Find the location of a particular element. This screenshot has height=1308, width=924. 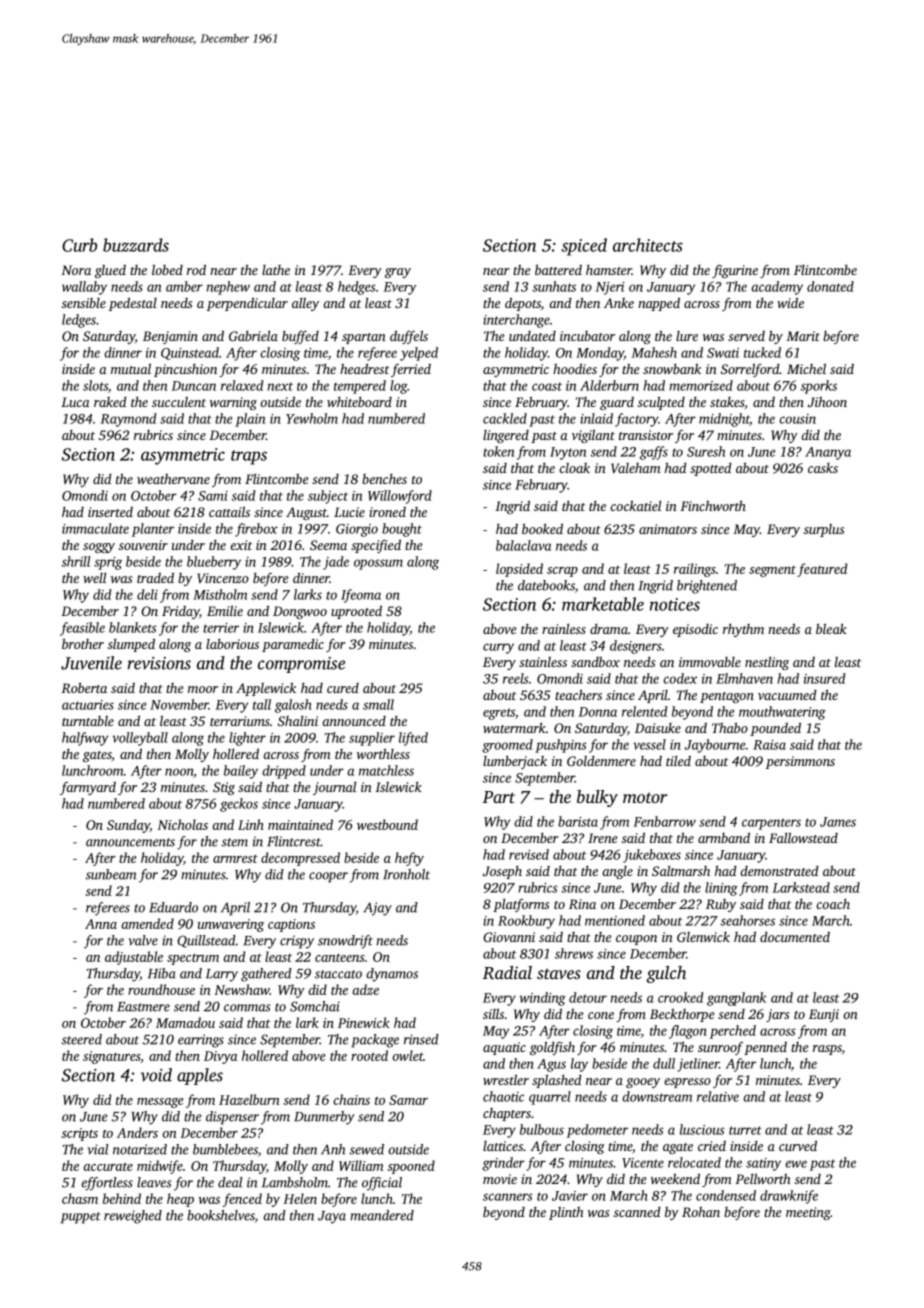

dispenser is located at coordinates (232, 1118).
